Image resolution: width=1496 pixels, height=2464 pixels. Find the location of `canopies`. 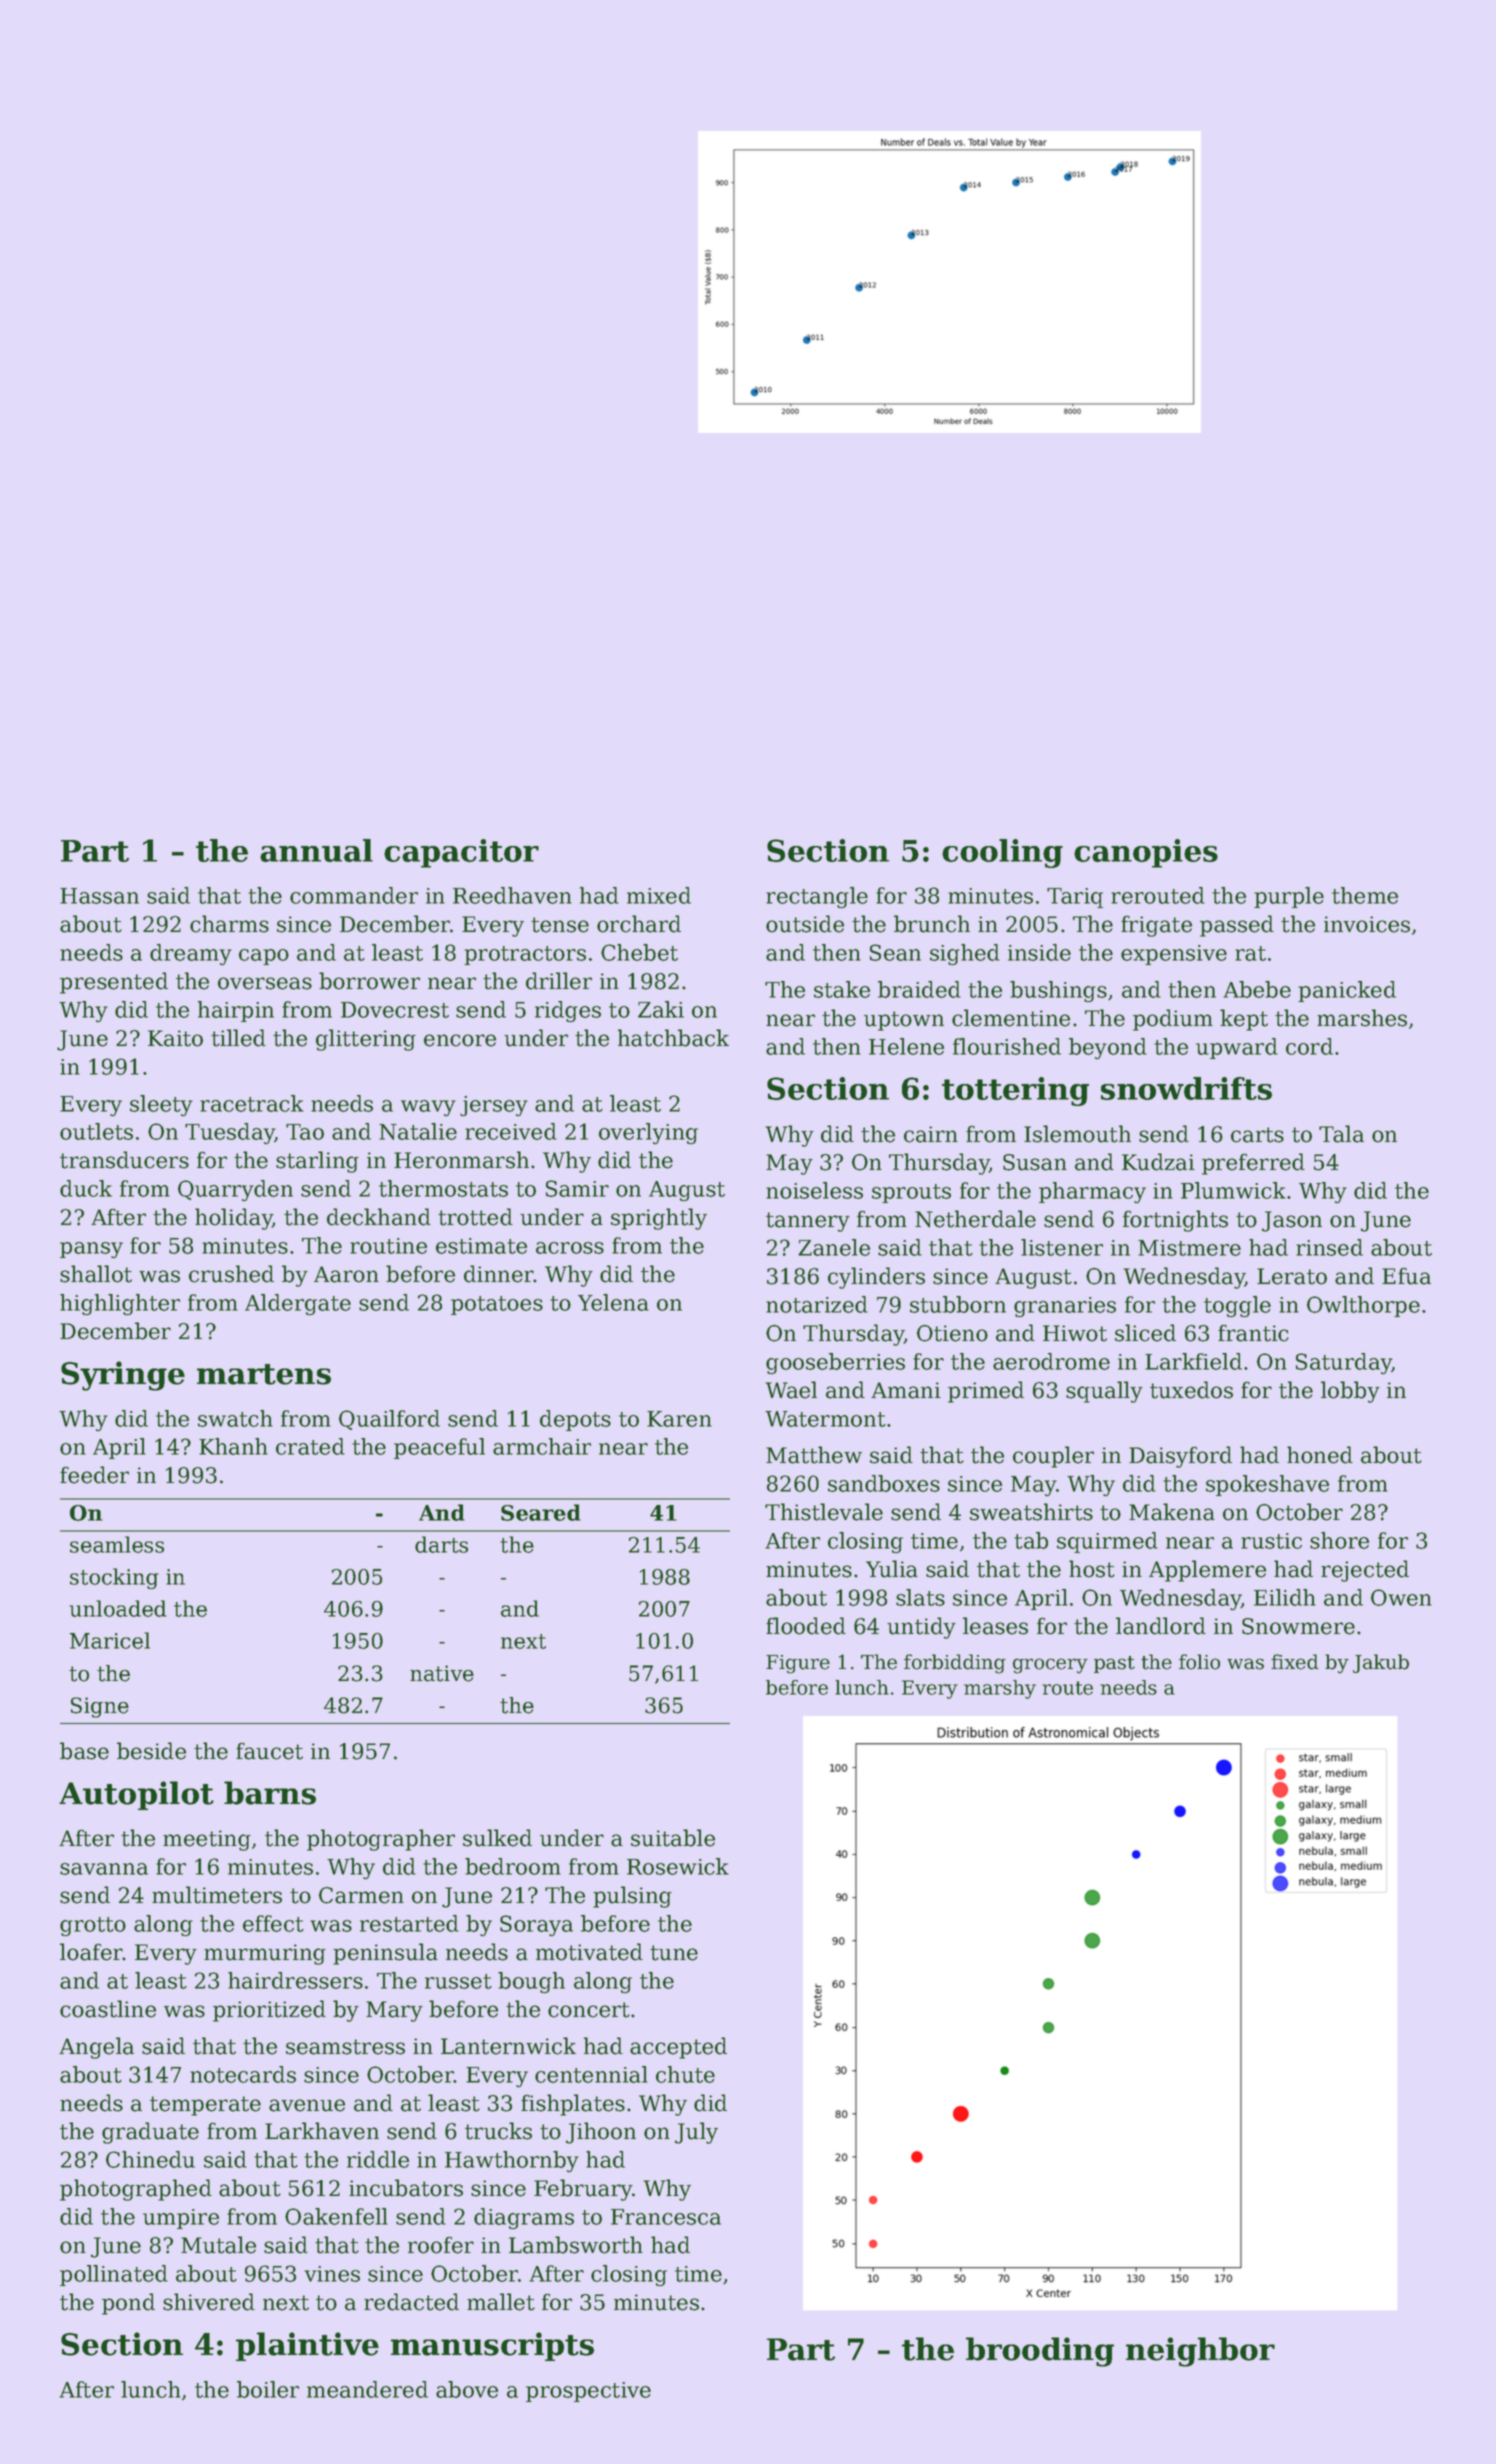

canopies is located at coordinates (1146, 853).
